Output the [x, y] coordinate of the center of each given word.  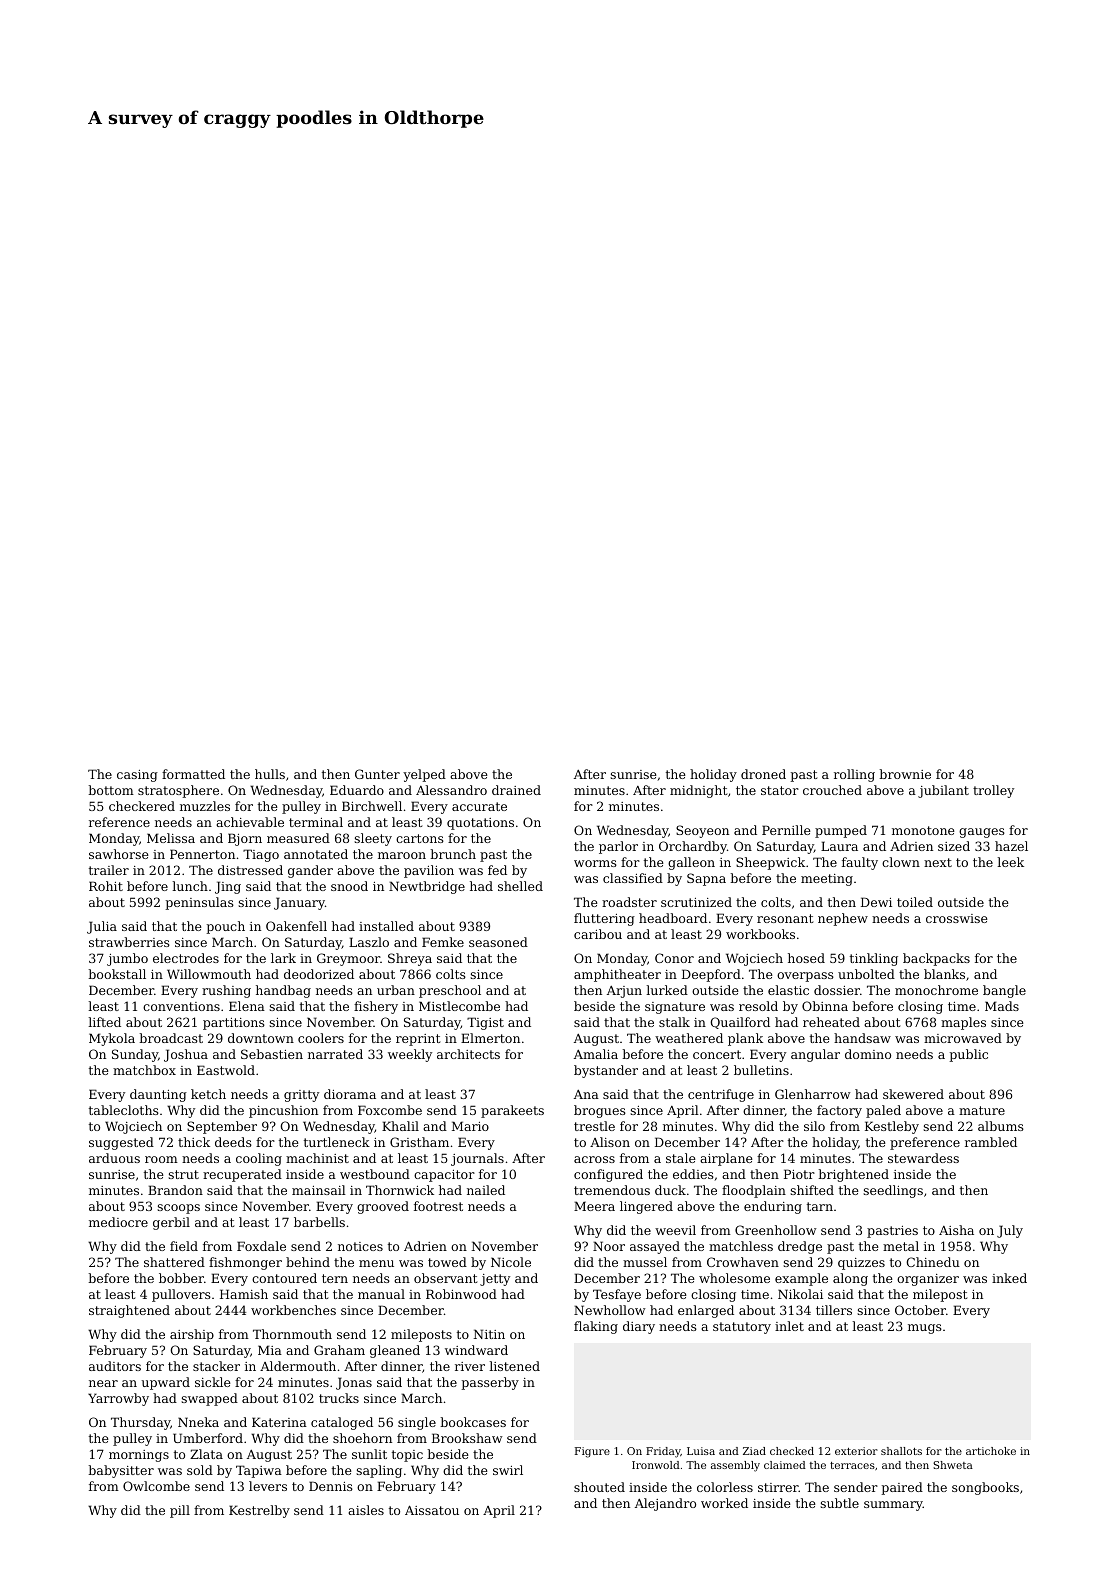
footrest [438, 1206]
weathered [689, 1038]
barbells [319, 1222]
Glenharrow [813, 1094]
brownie [905, 774]
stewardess [923, 1158]
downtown [261, 1038]
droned [763, 774]
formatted [193, 774]
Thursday [141, 1423]
